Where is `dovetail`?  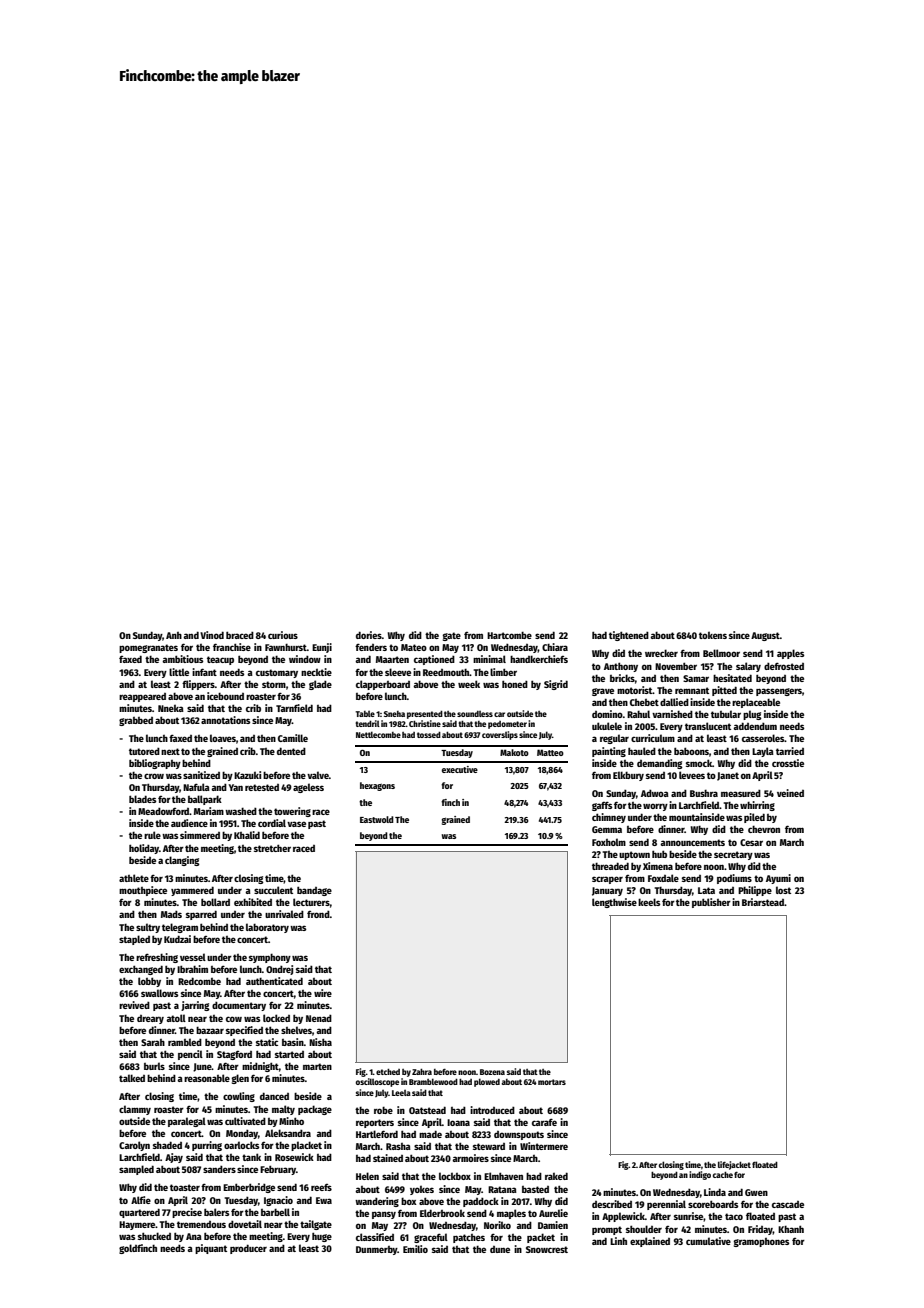
dovetail is located at coordinates (245, 1224).
